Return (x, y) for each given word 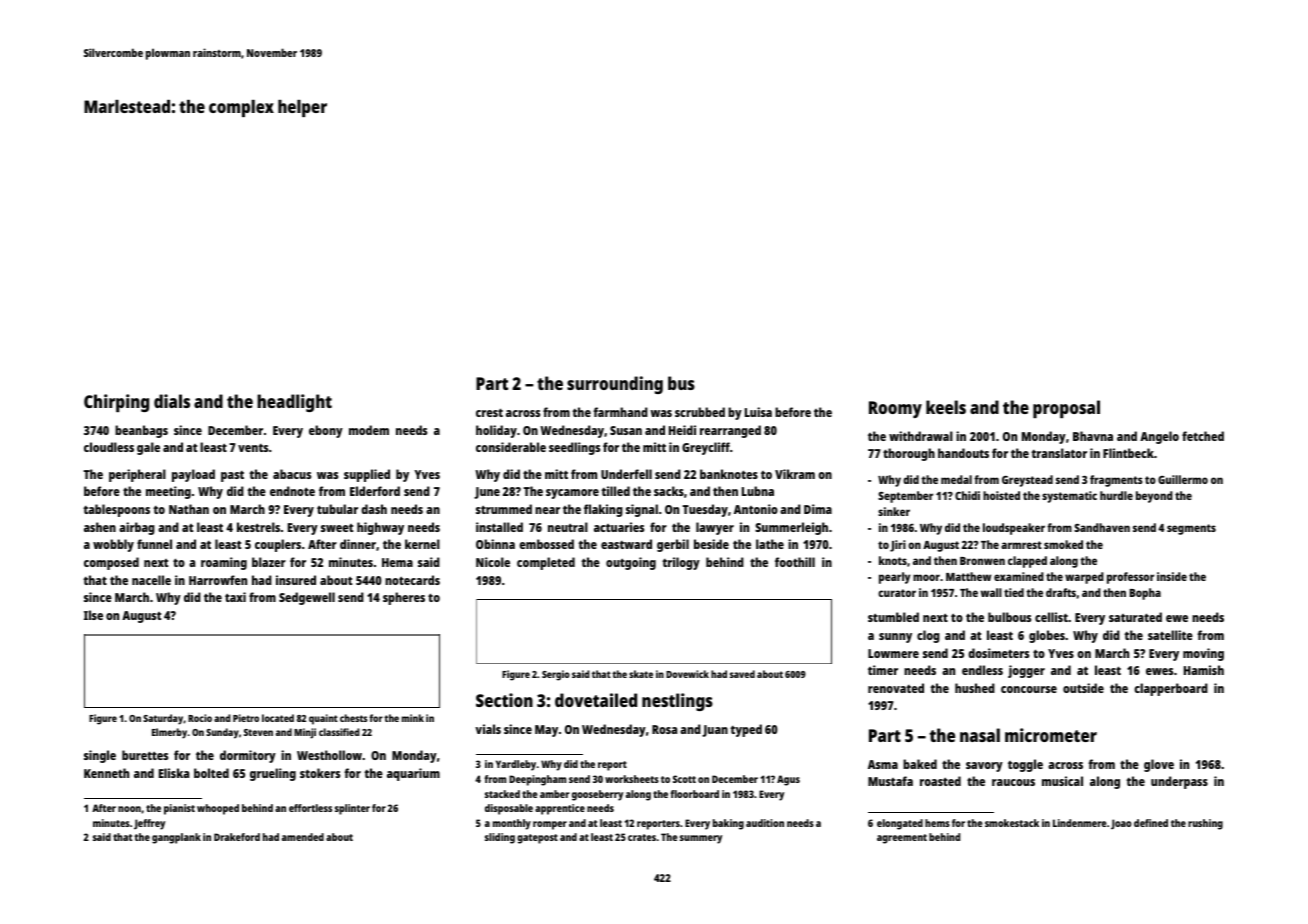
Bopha (1145, 594)
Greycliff (706, 448)
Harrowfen (218, 580)
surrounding (615, 385)
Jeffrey (149, 824)
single (100, 756)
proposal (1066, 409)
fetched (1203, 436)
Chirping (116, 403)
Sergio (556, 675)
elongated (900, 824)
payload (193, 475)
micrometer (1051, 735)
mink (413, 718)
